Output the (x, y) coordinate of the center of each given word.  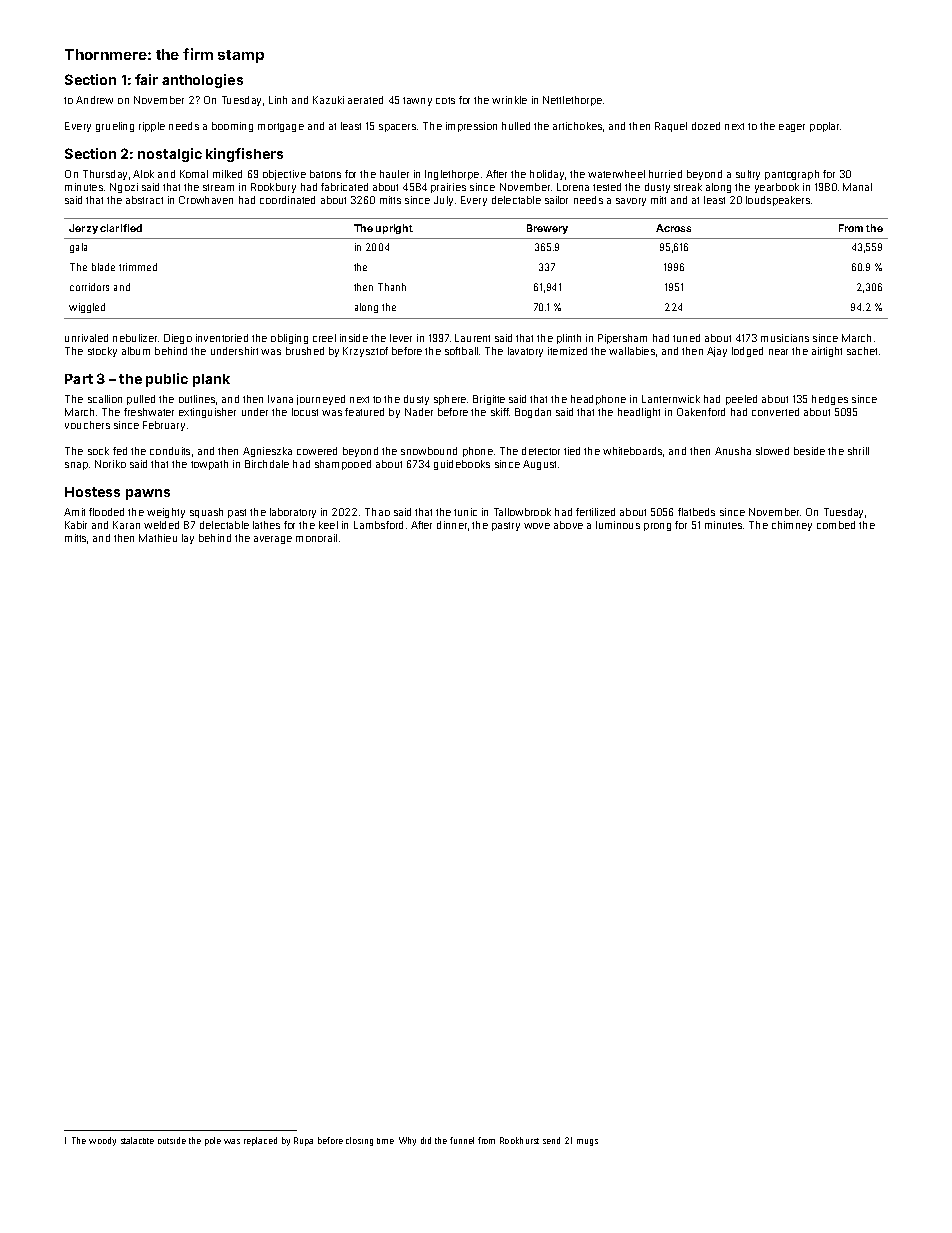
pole (213, 1141)
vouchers (87, 425)
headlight (639, 413)
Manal (857, 187)
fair (146, 79)
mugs (587, 1142)
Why (407, 1141)
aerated (365, 100)
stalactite (137, 1140)
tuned (686, 338)
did (426, 1140)
